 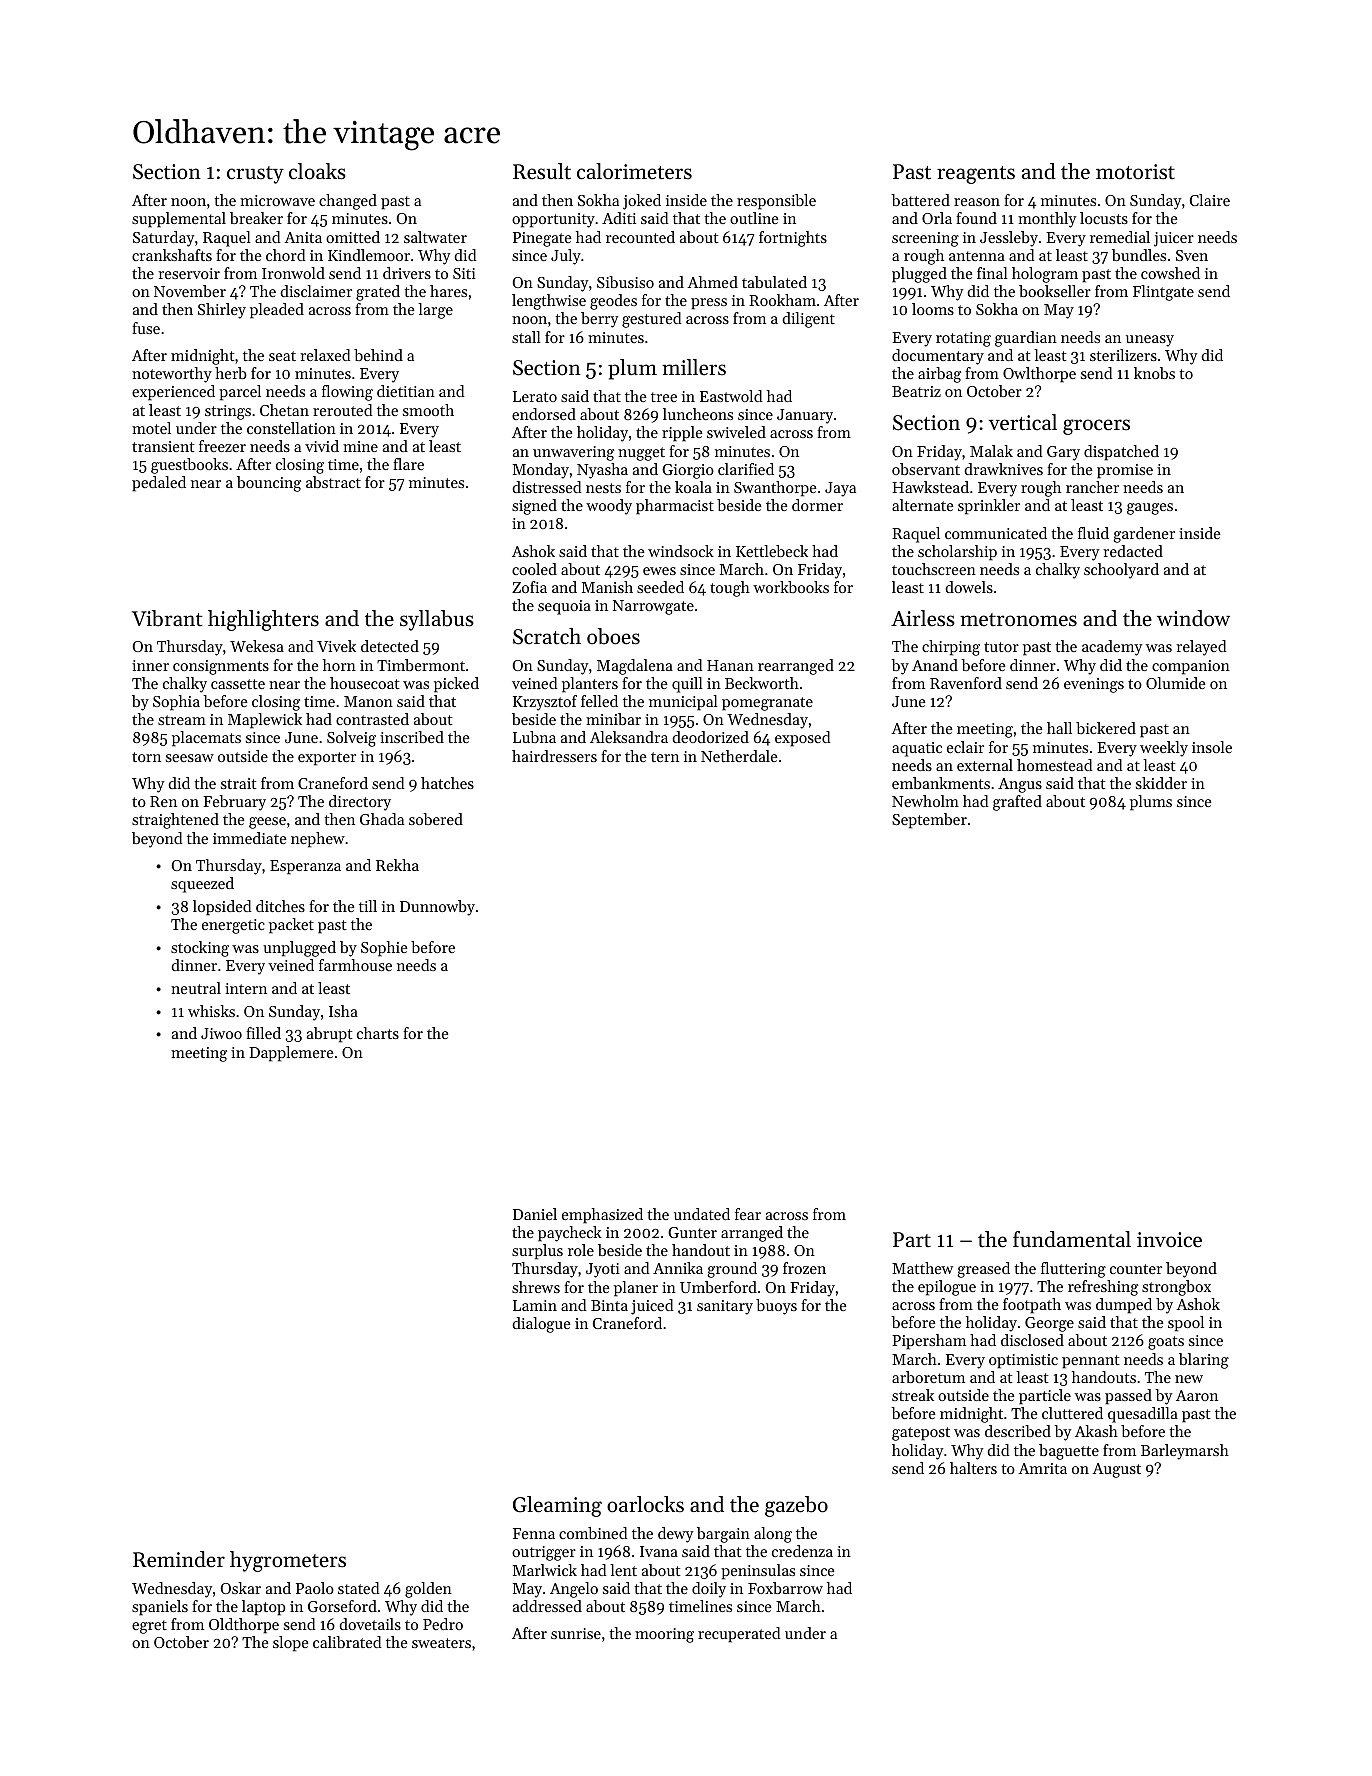 What do you see at coordinates (291, 1054) in the image?
I see `Dapplemere` at bounding box center [291, 1054].
